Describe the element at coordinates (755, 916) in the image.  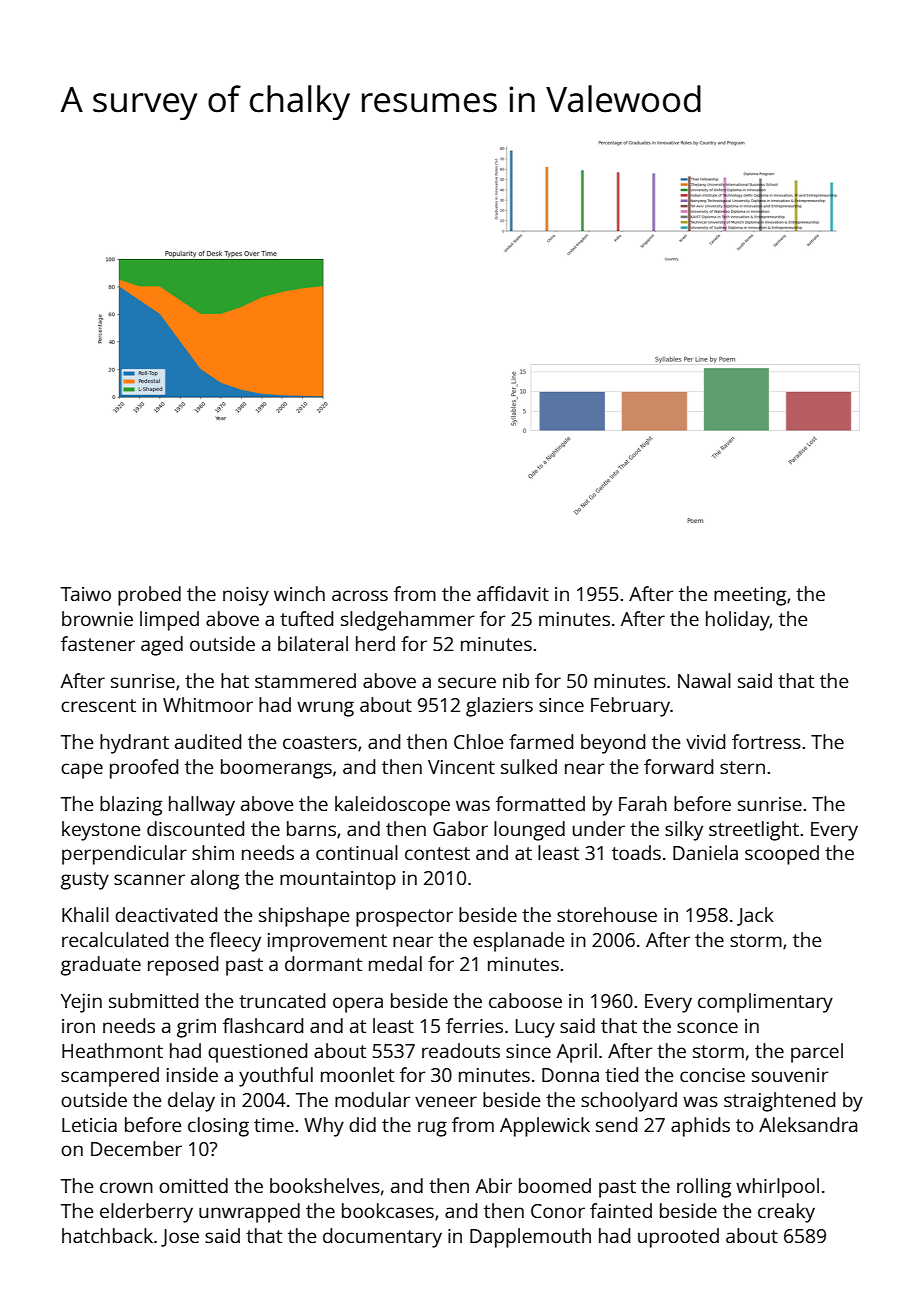
I see `Jack` at that location.
